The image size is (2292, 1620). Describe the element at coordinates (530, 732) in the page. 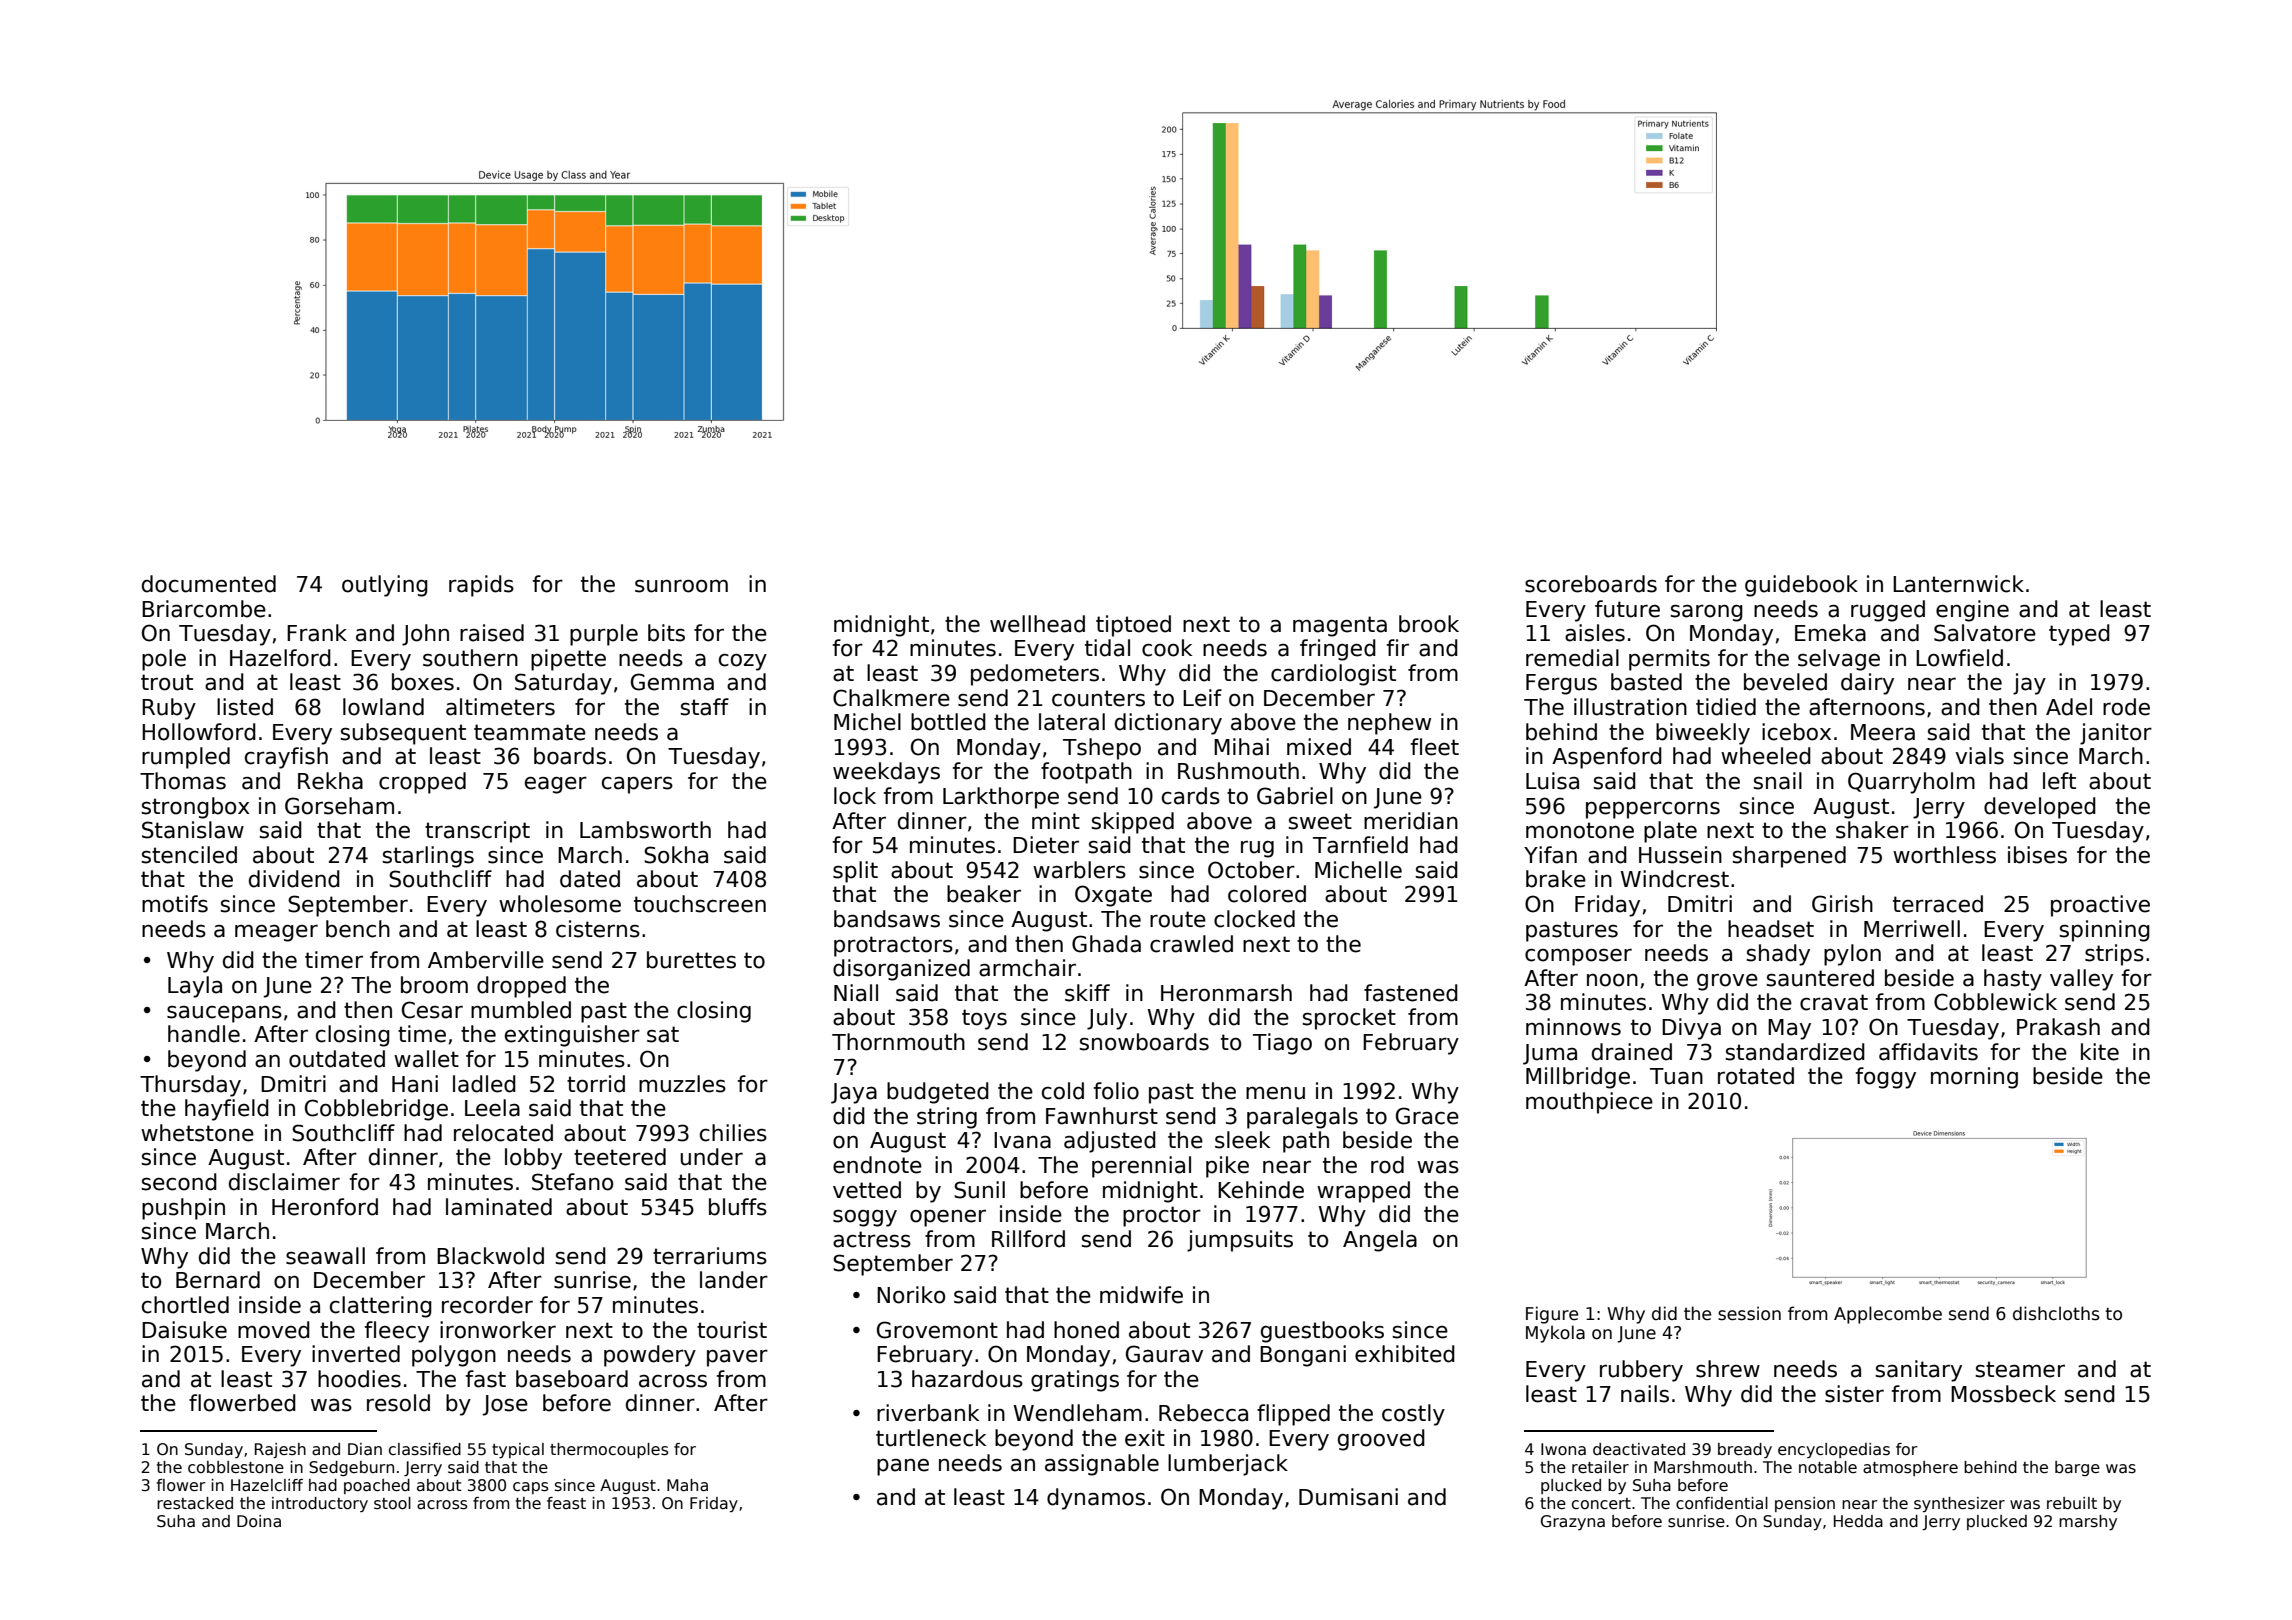

I see `teammate` at that location.
